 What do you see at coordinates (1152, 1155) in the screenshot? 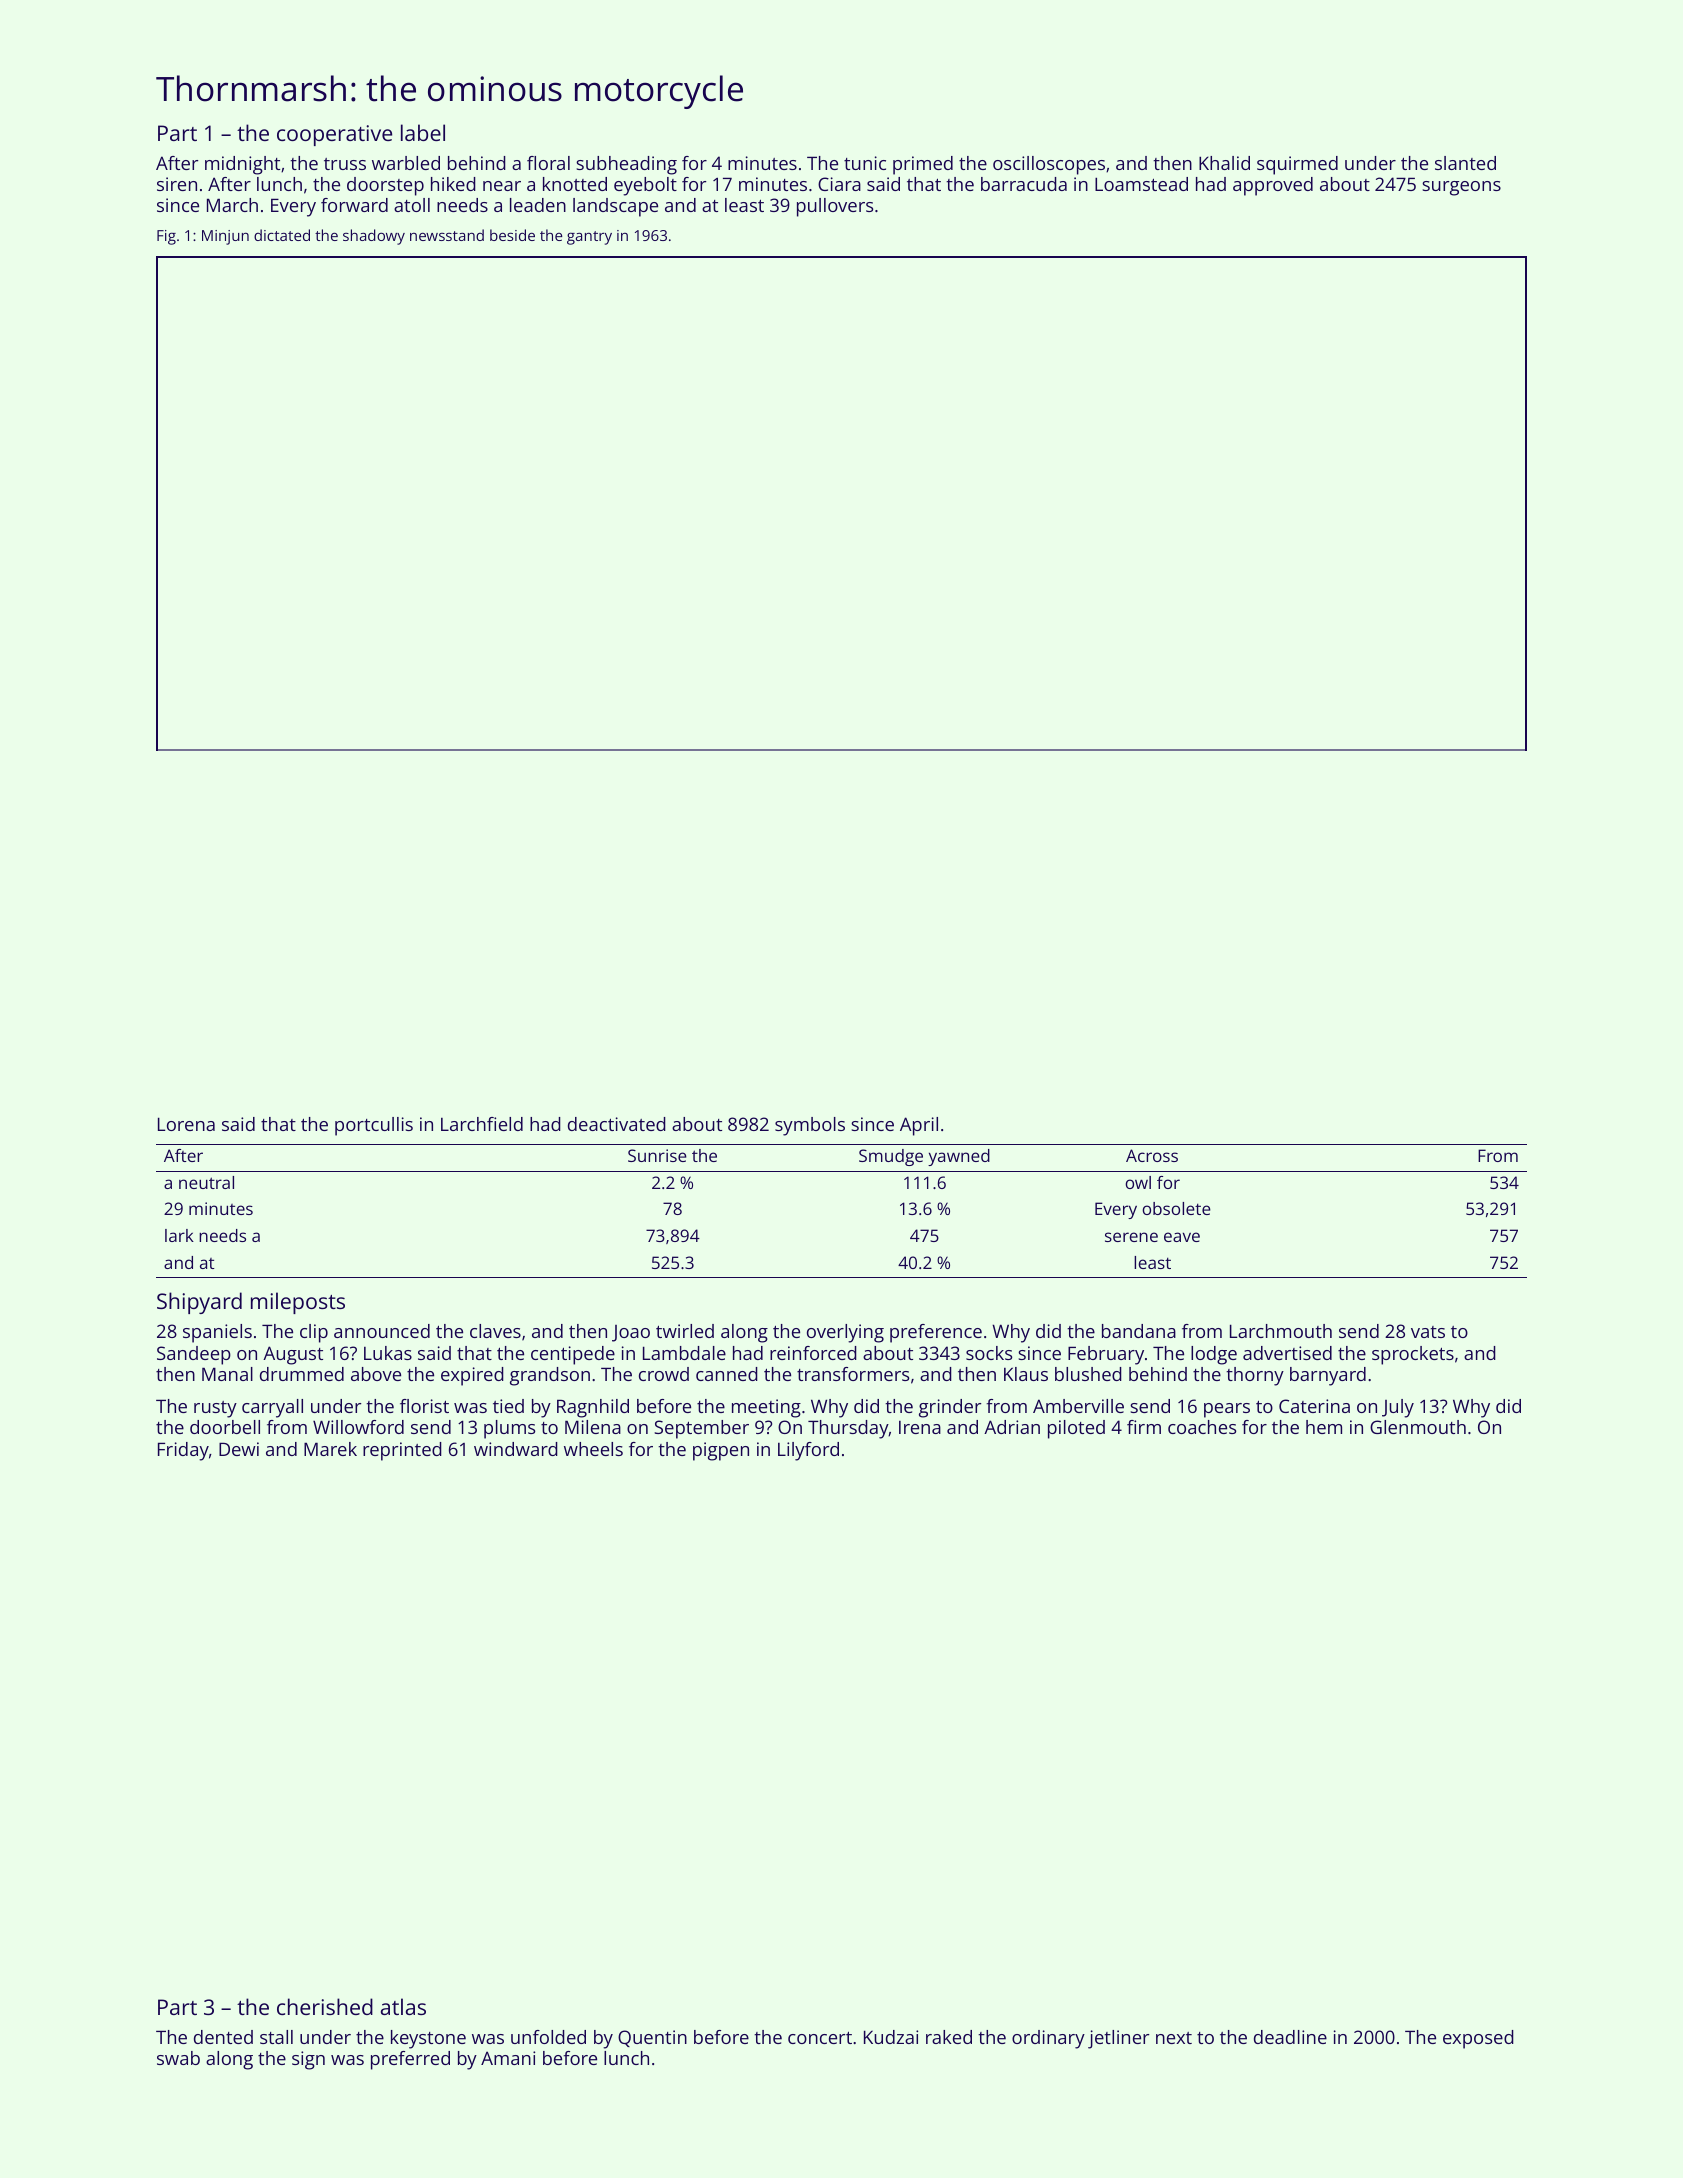
I see `Across` at bounding box center [1152, 1155].
